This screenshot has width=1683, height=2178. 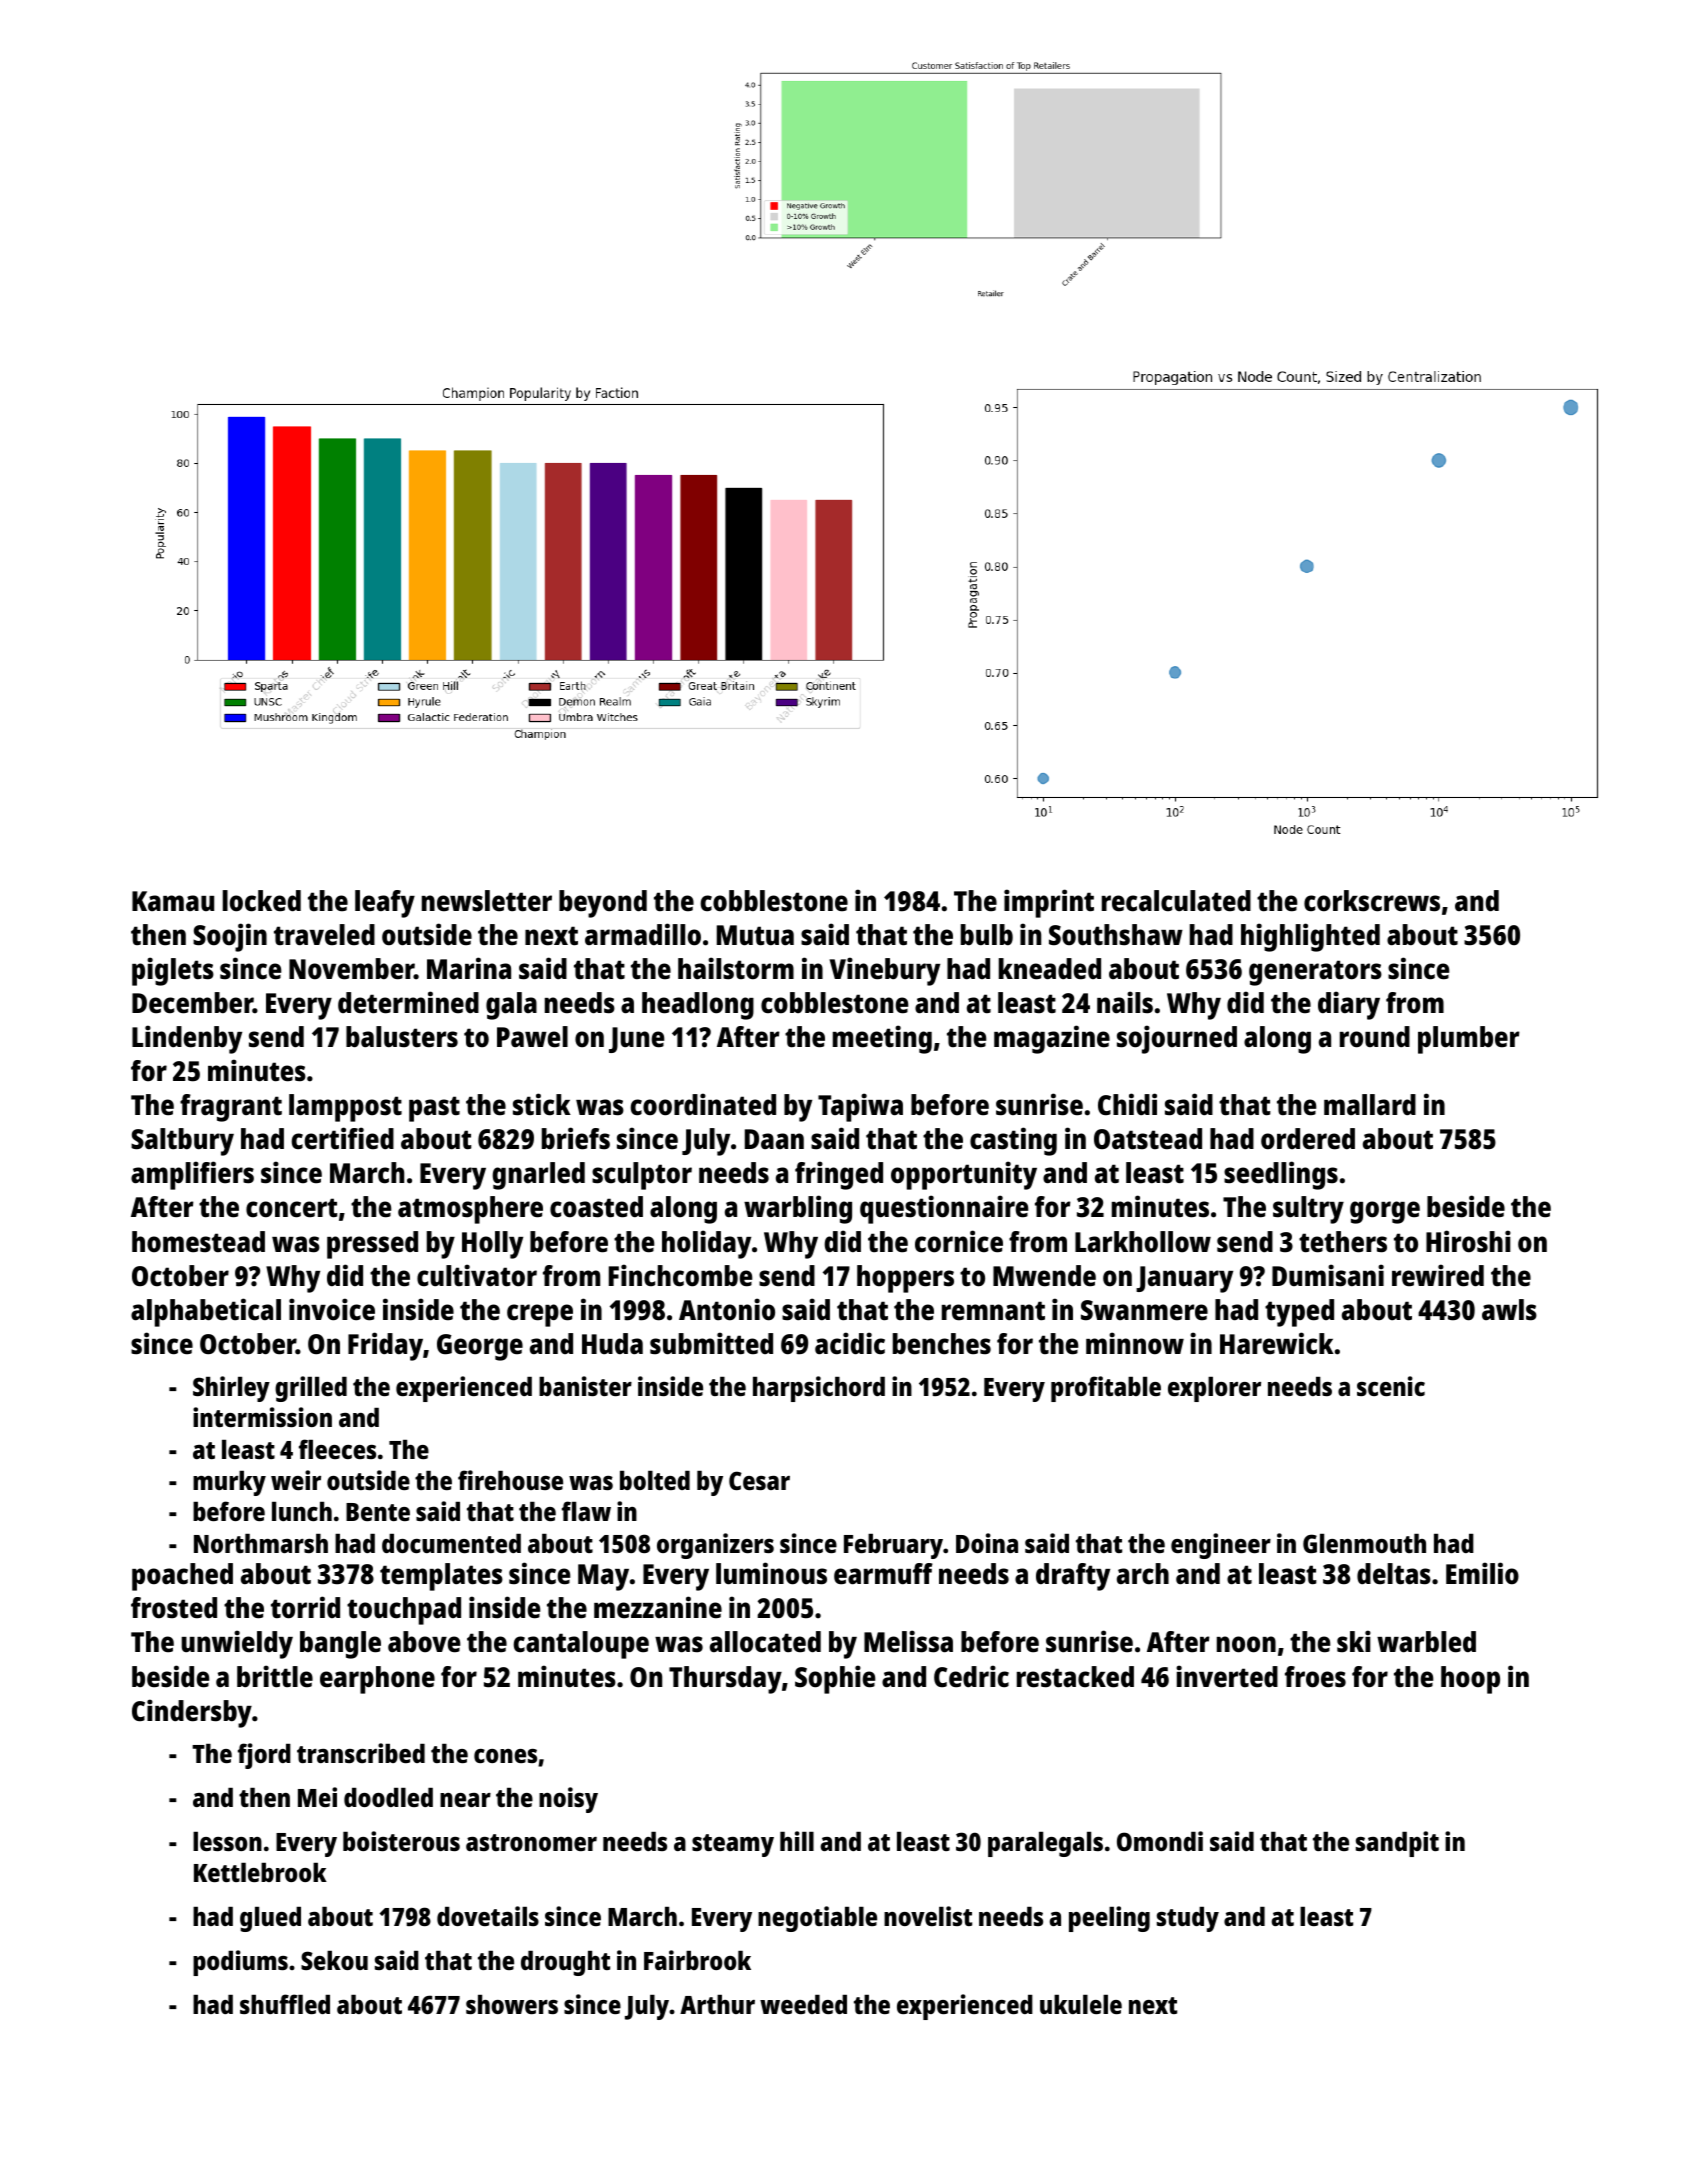 I want to click on headlong, so click(x=698, y=1006).
